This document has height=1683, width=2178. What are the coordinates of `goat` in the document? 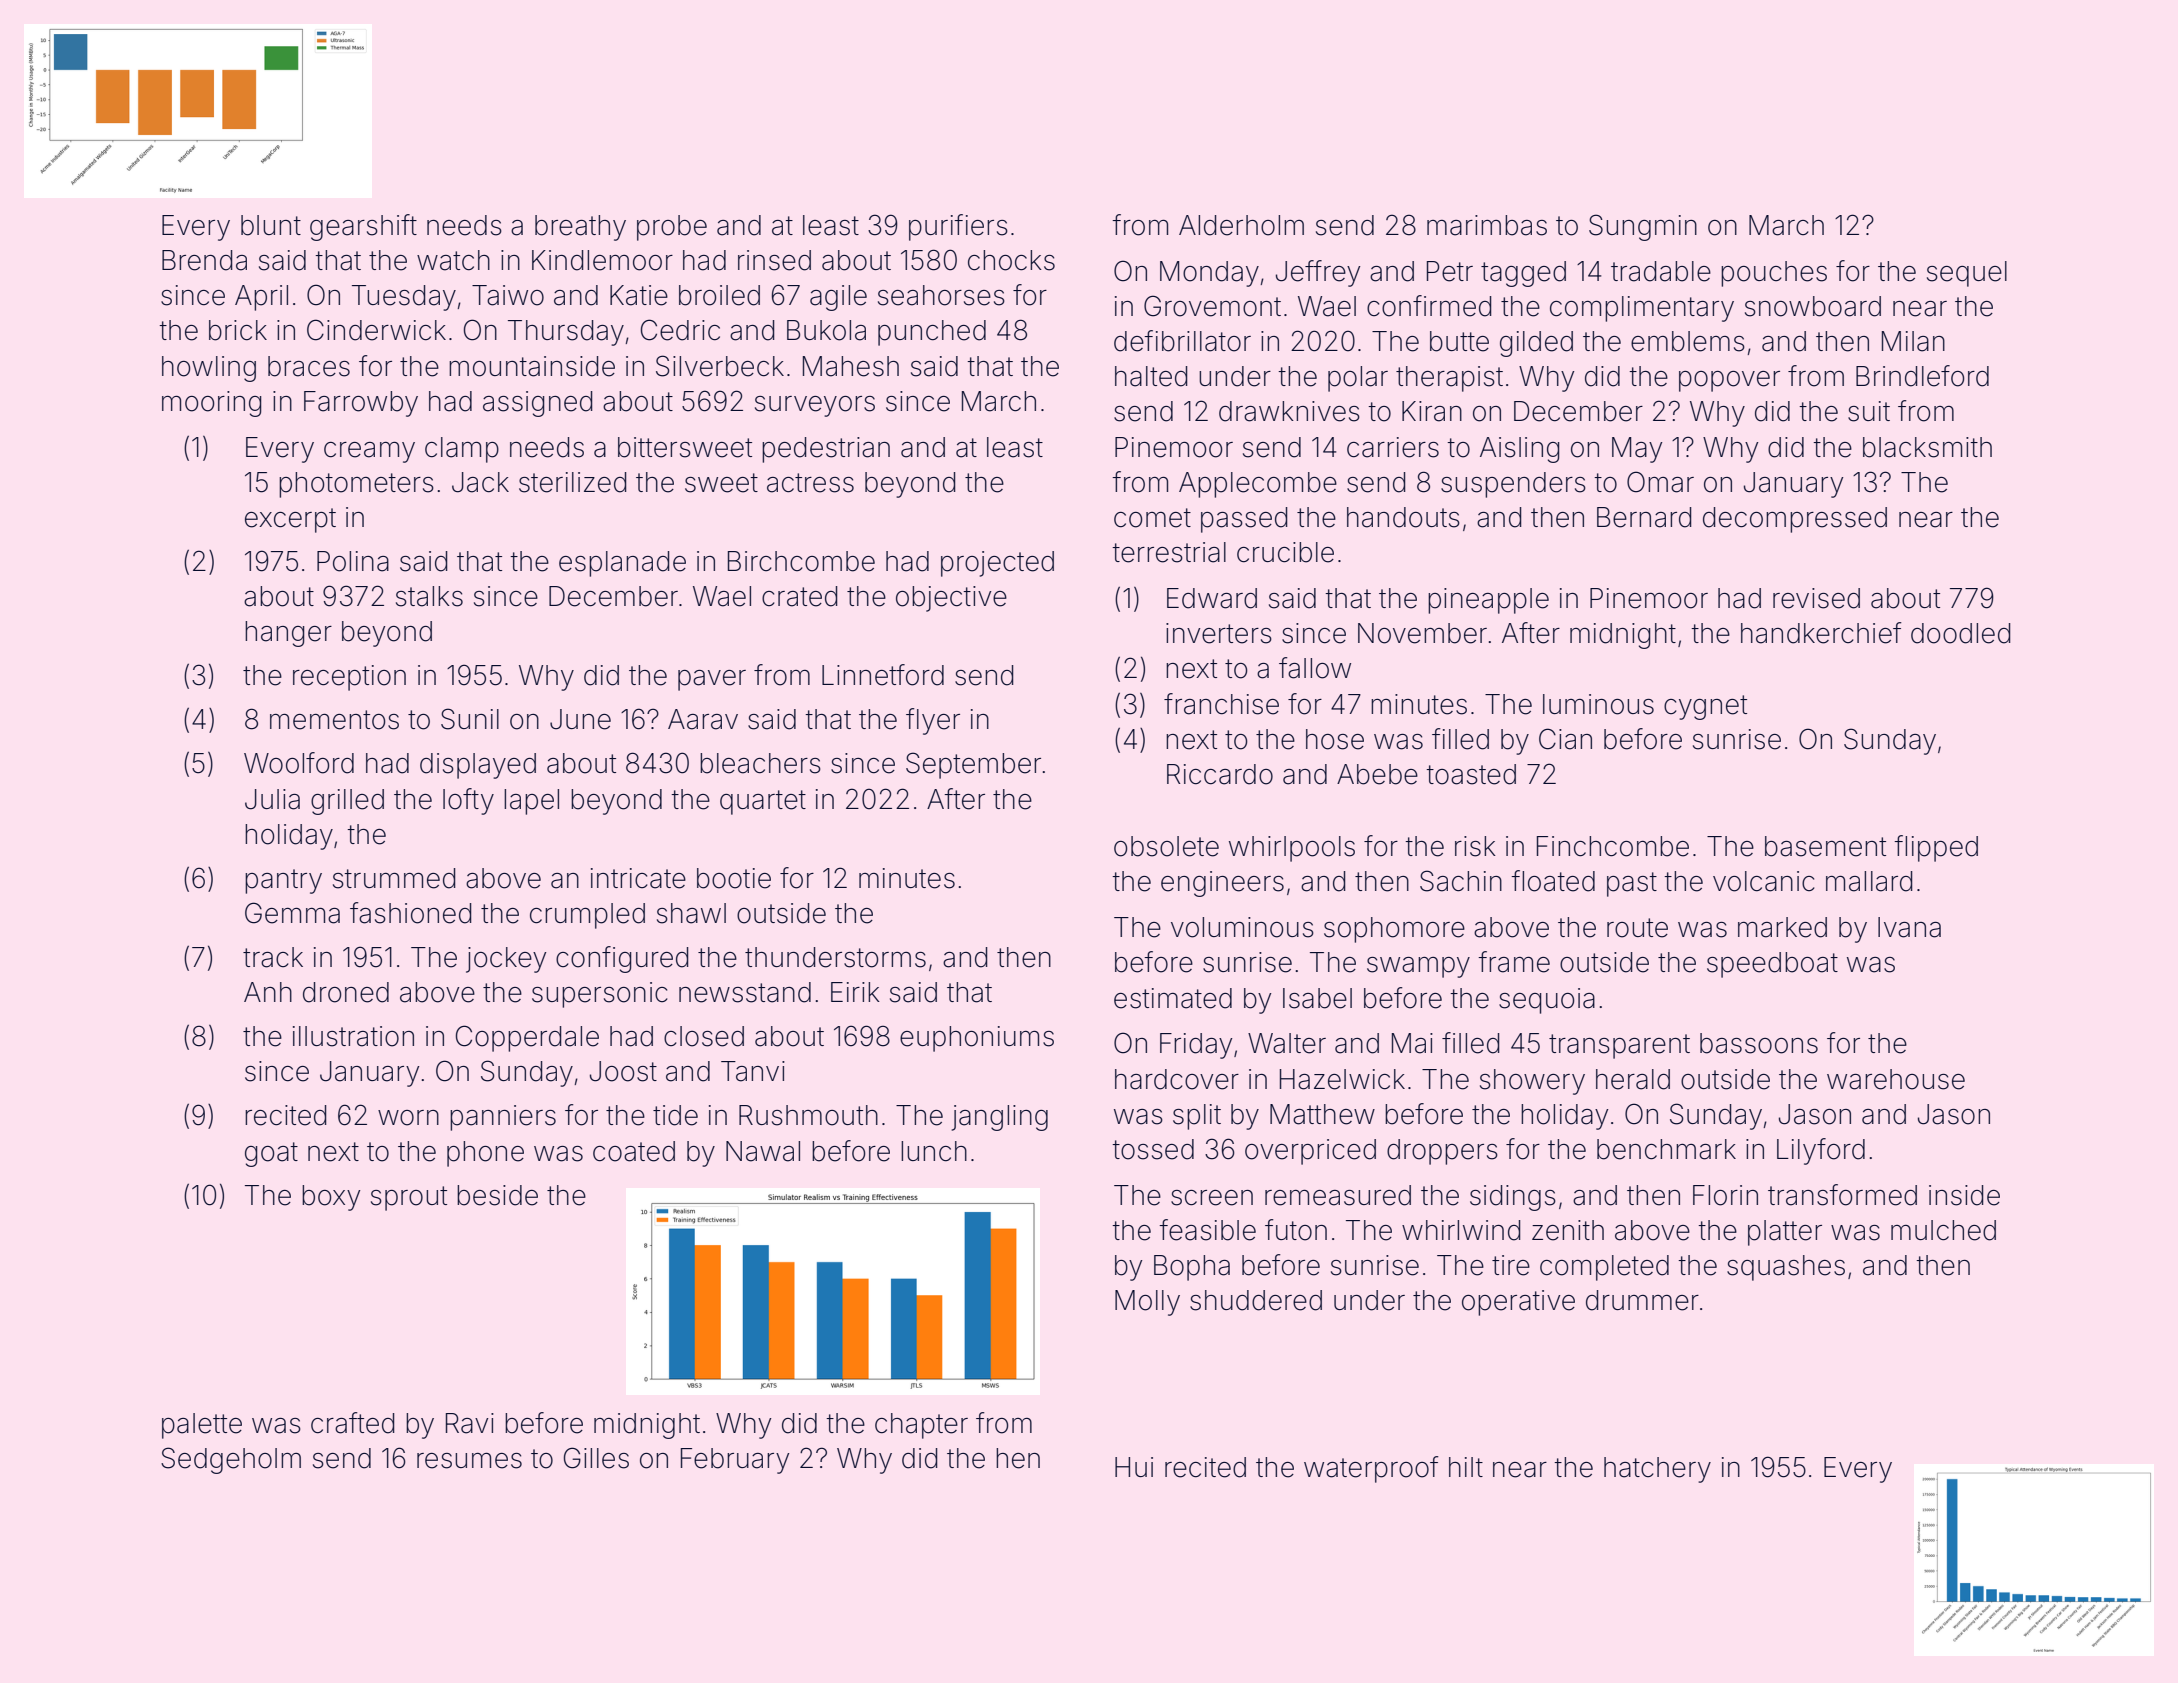 It's located at (271, 1154).
